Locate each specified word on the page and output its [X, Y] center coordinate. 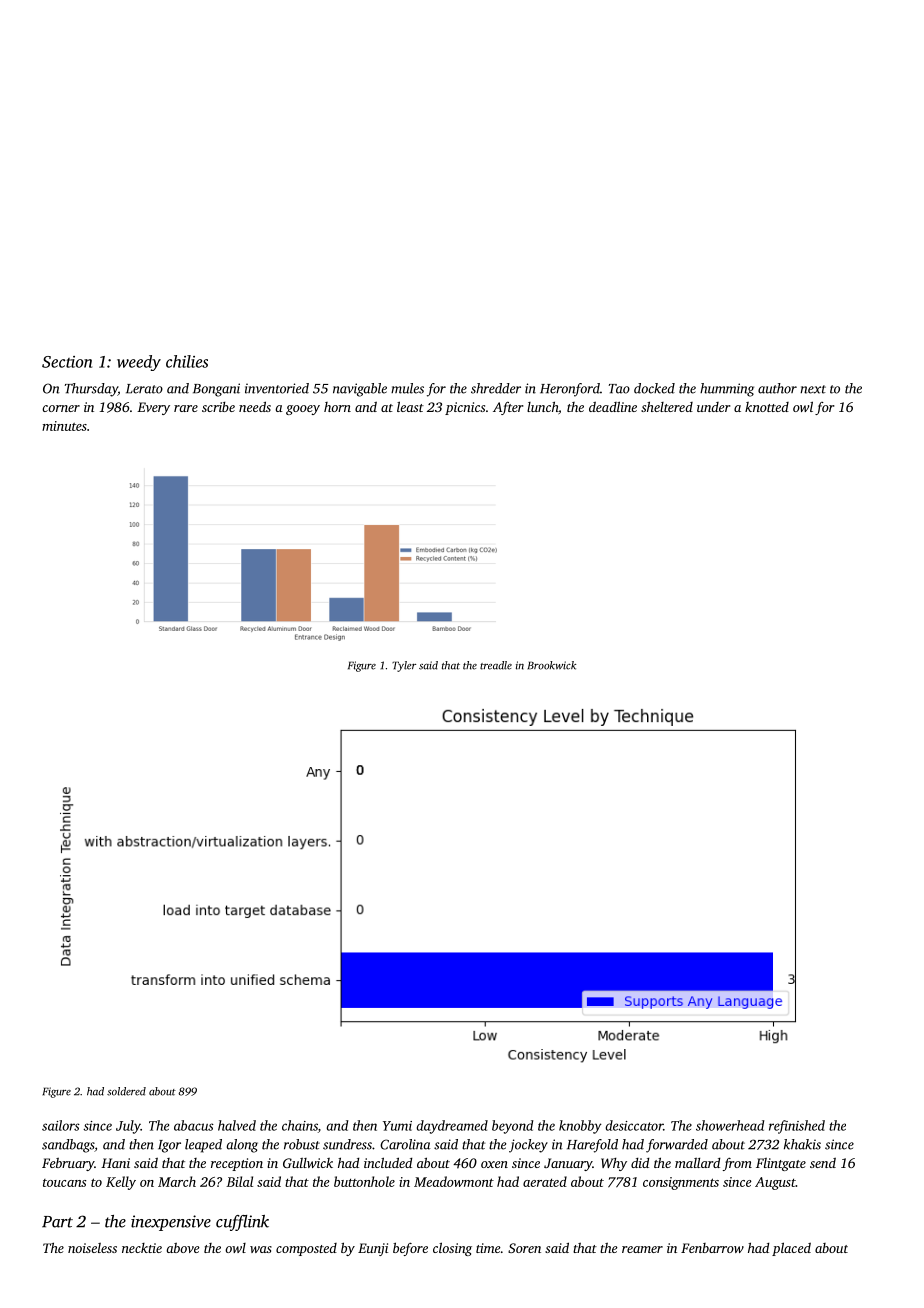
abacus [194, 1125]
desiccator [634, 1125]
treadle [496, 665]
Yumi [397, 1126]
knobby [580, 1127]
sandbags [68, 1146]
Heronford [570, 390]
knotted [767, 407]
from [737, 1164]
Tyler [404, 666]
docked [654, 388]
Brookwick [551, 665]
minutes [64, 426]
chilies [187, 361]
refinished [797, 1127]
